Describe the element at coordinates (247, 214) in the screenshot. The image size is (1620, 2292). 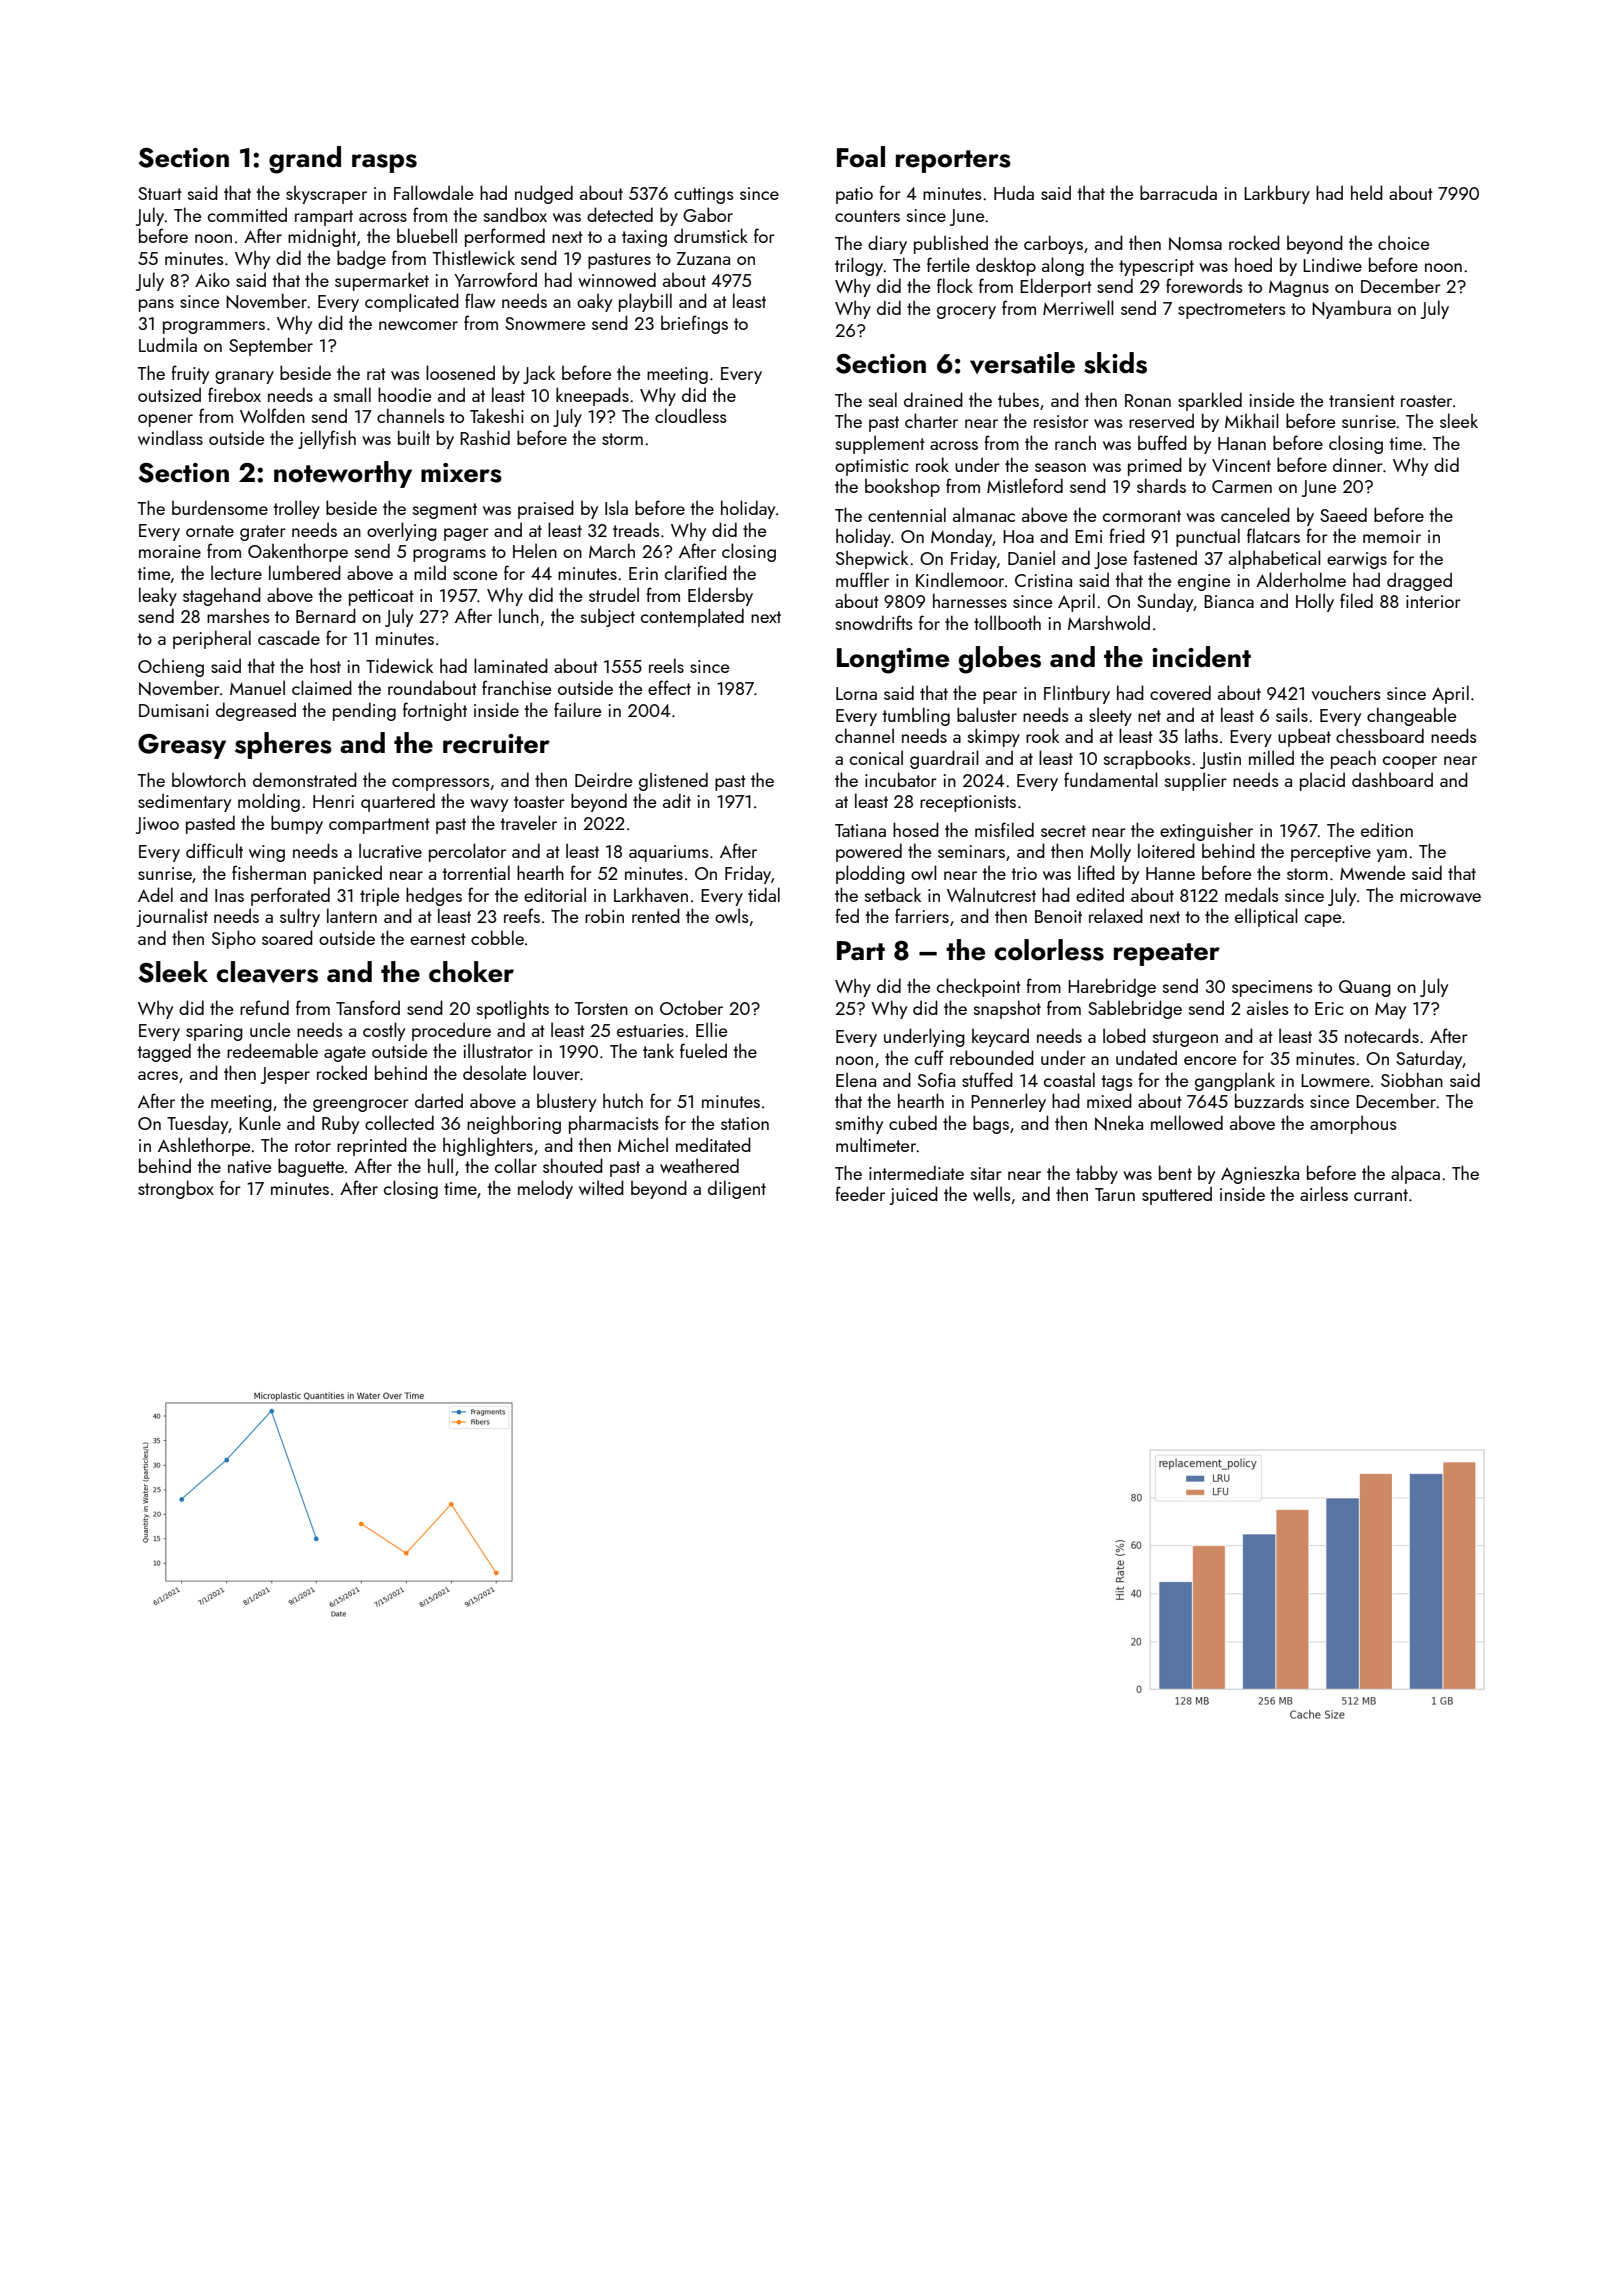
I see `committed` at that location.
